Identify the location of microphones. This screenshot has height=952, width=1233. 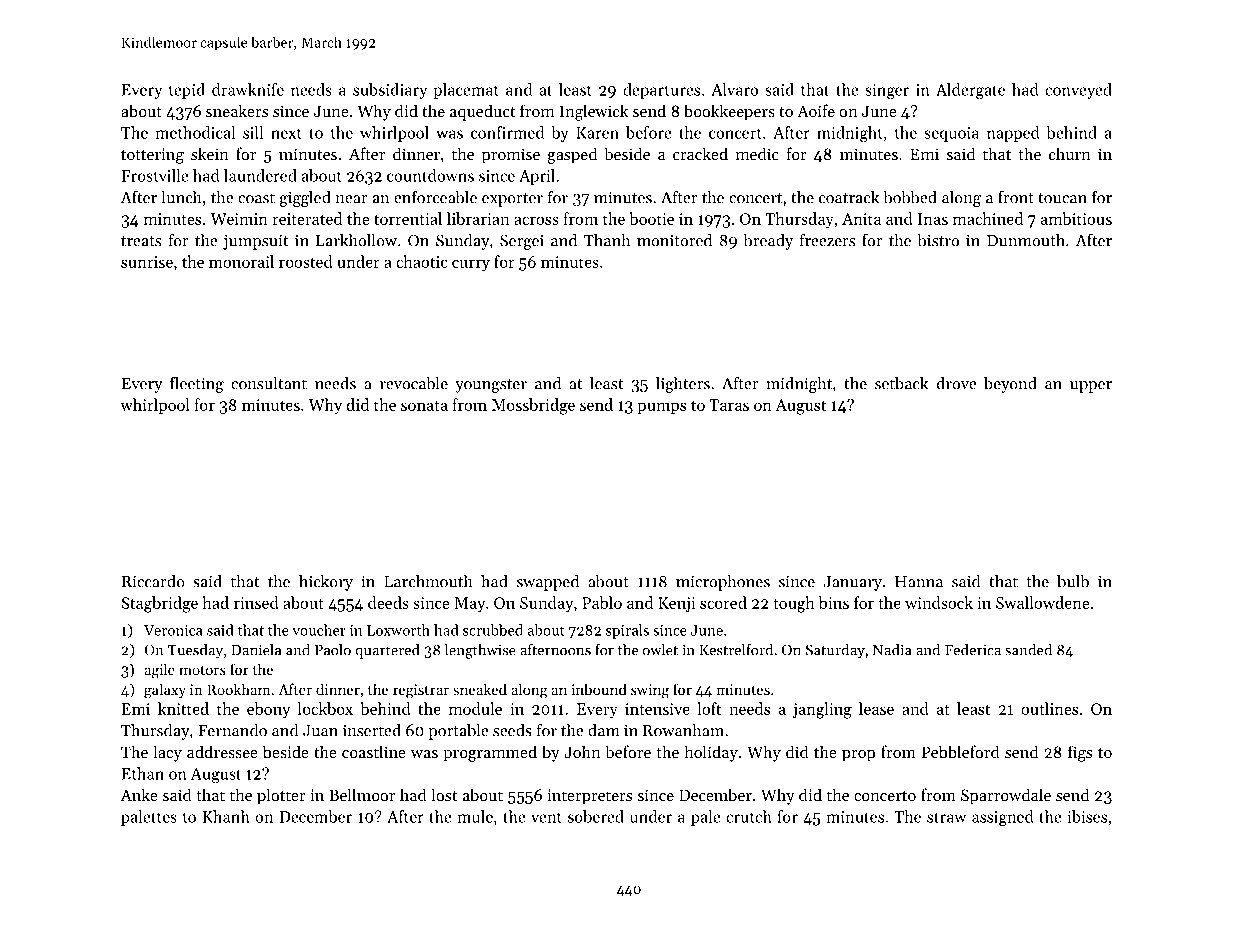
(723, 583).
